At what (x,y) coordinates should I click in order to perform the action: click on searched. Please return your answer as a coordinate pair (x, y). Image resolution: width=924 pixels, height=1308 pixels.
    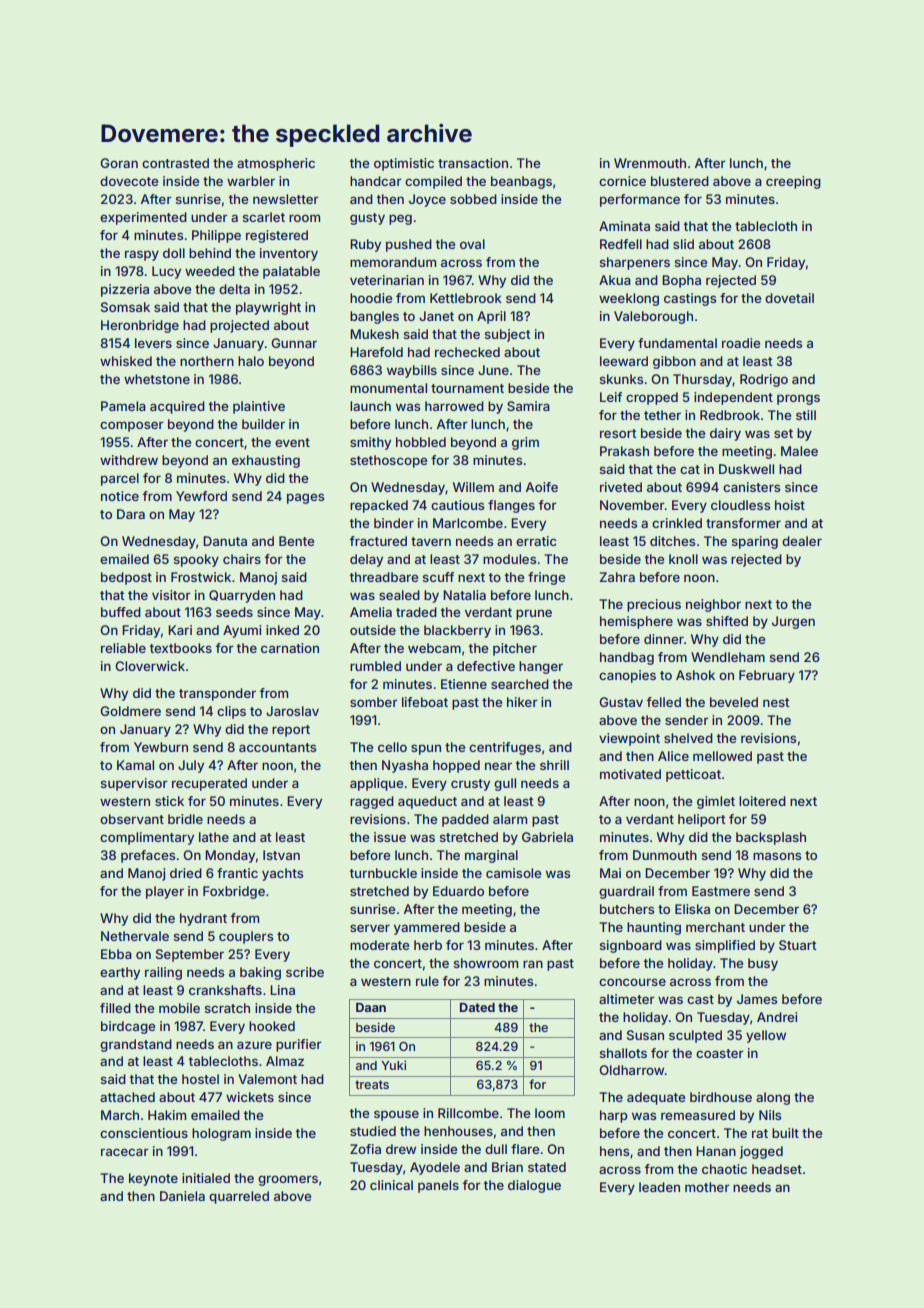
    Looking at the image, I should click on (520, 684).
